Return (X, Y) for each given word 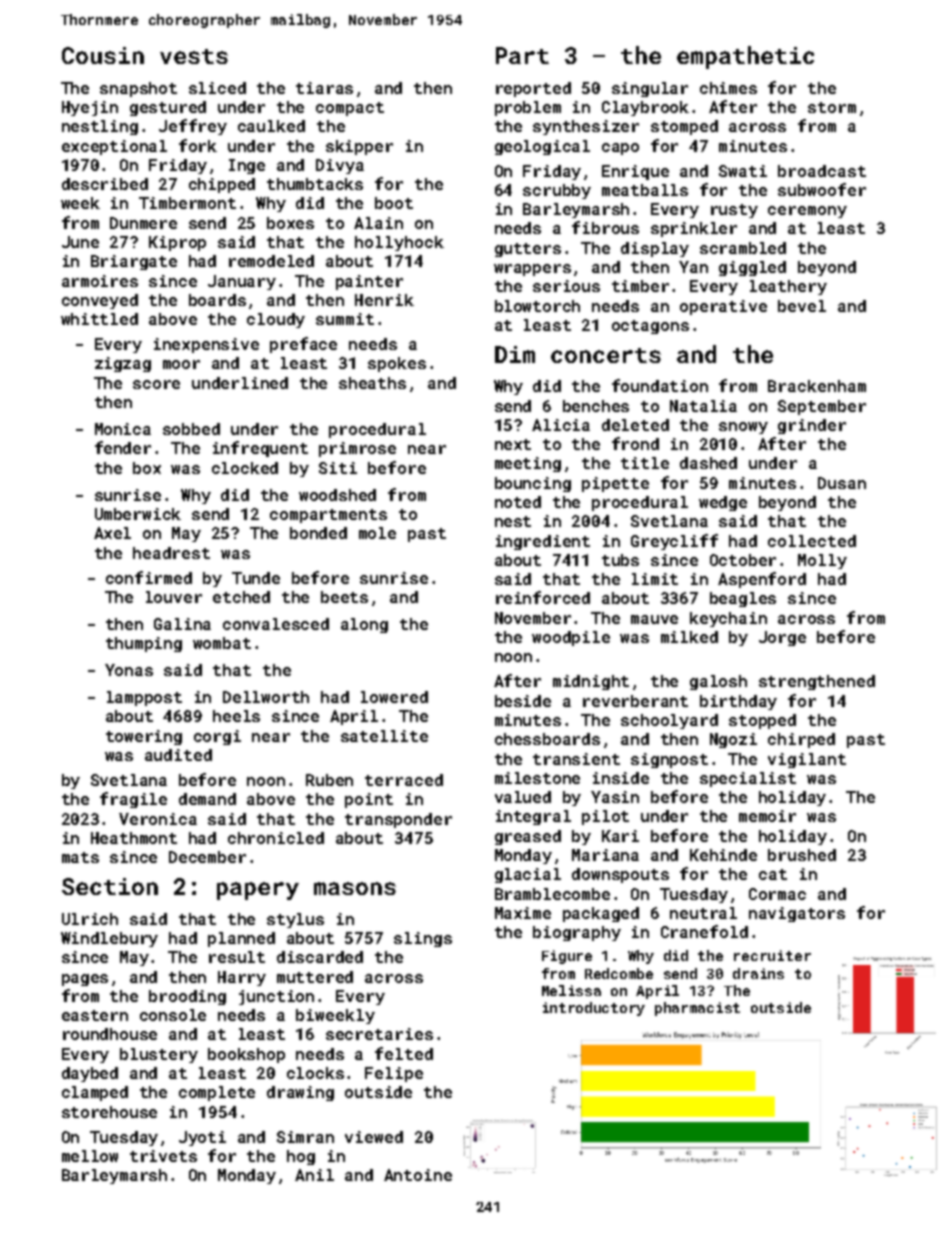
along (364, 625)
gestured (168, 108)
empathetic (745, 57)
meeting (528, 464)
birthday (738, 702)
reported (533, 89)
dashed (708, 463)
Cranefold (704, 931)
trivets (163, 1156)
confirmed (149, 577)
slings (423, 939)
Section (110, 886)
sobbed (191, 429)
